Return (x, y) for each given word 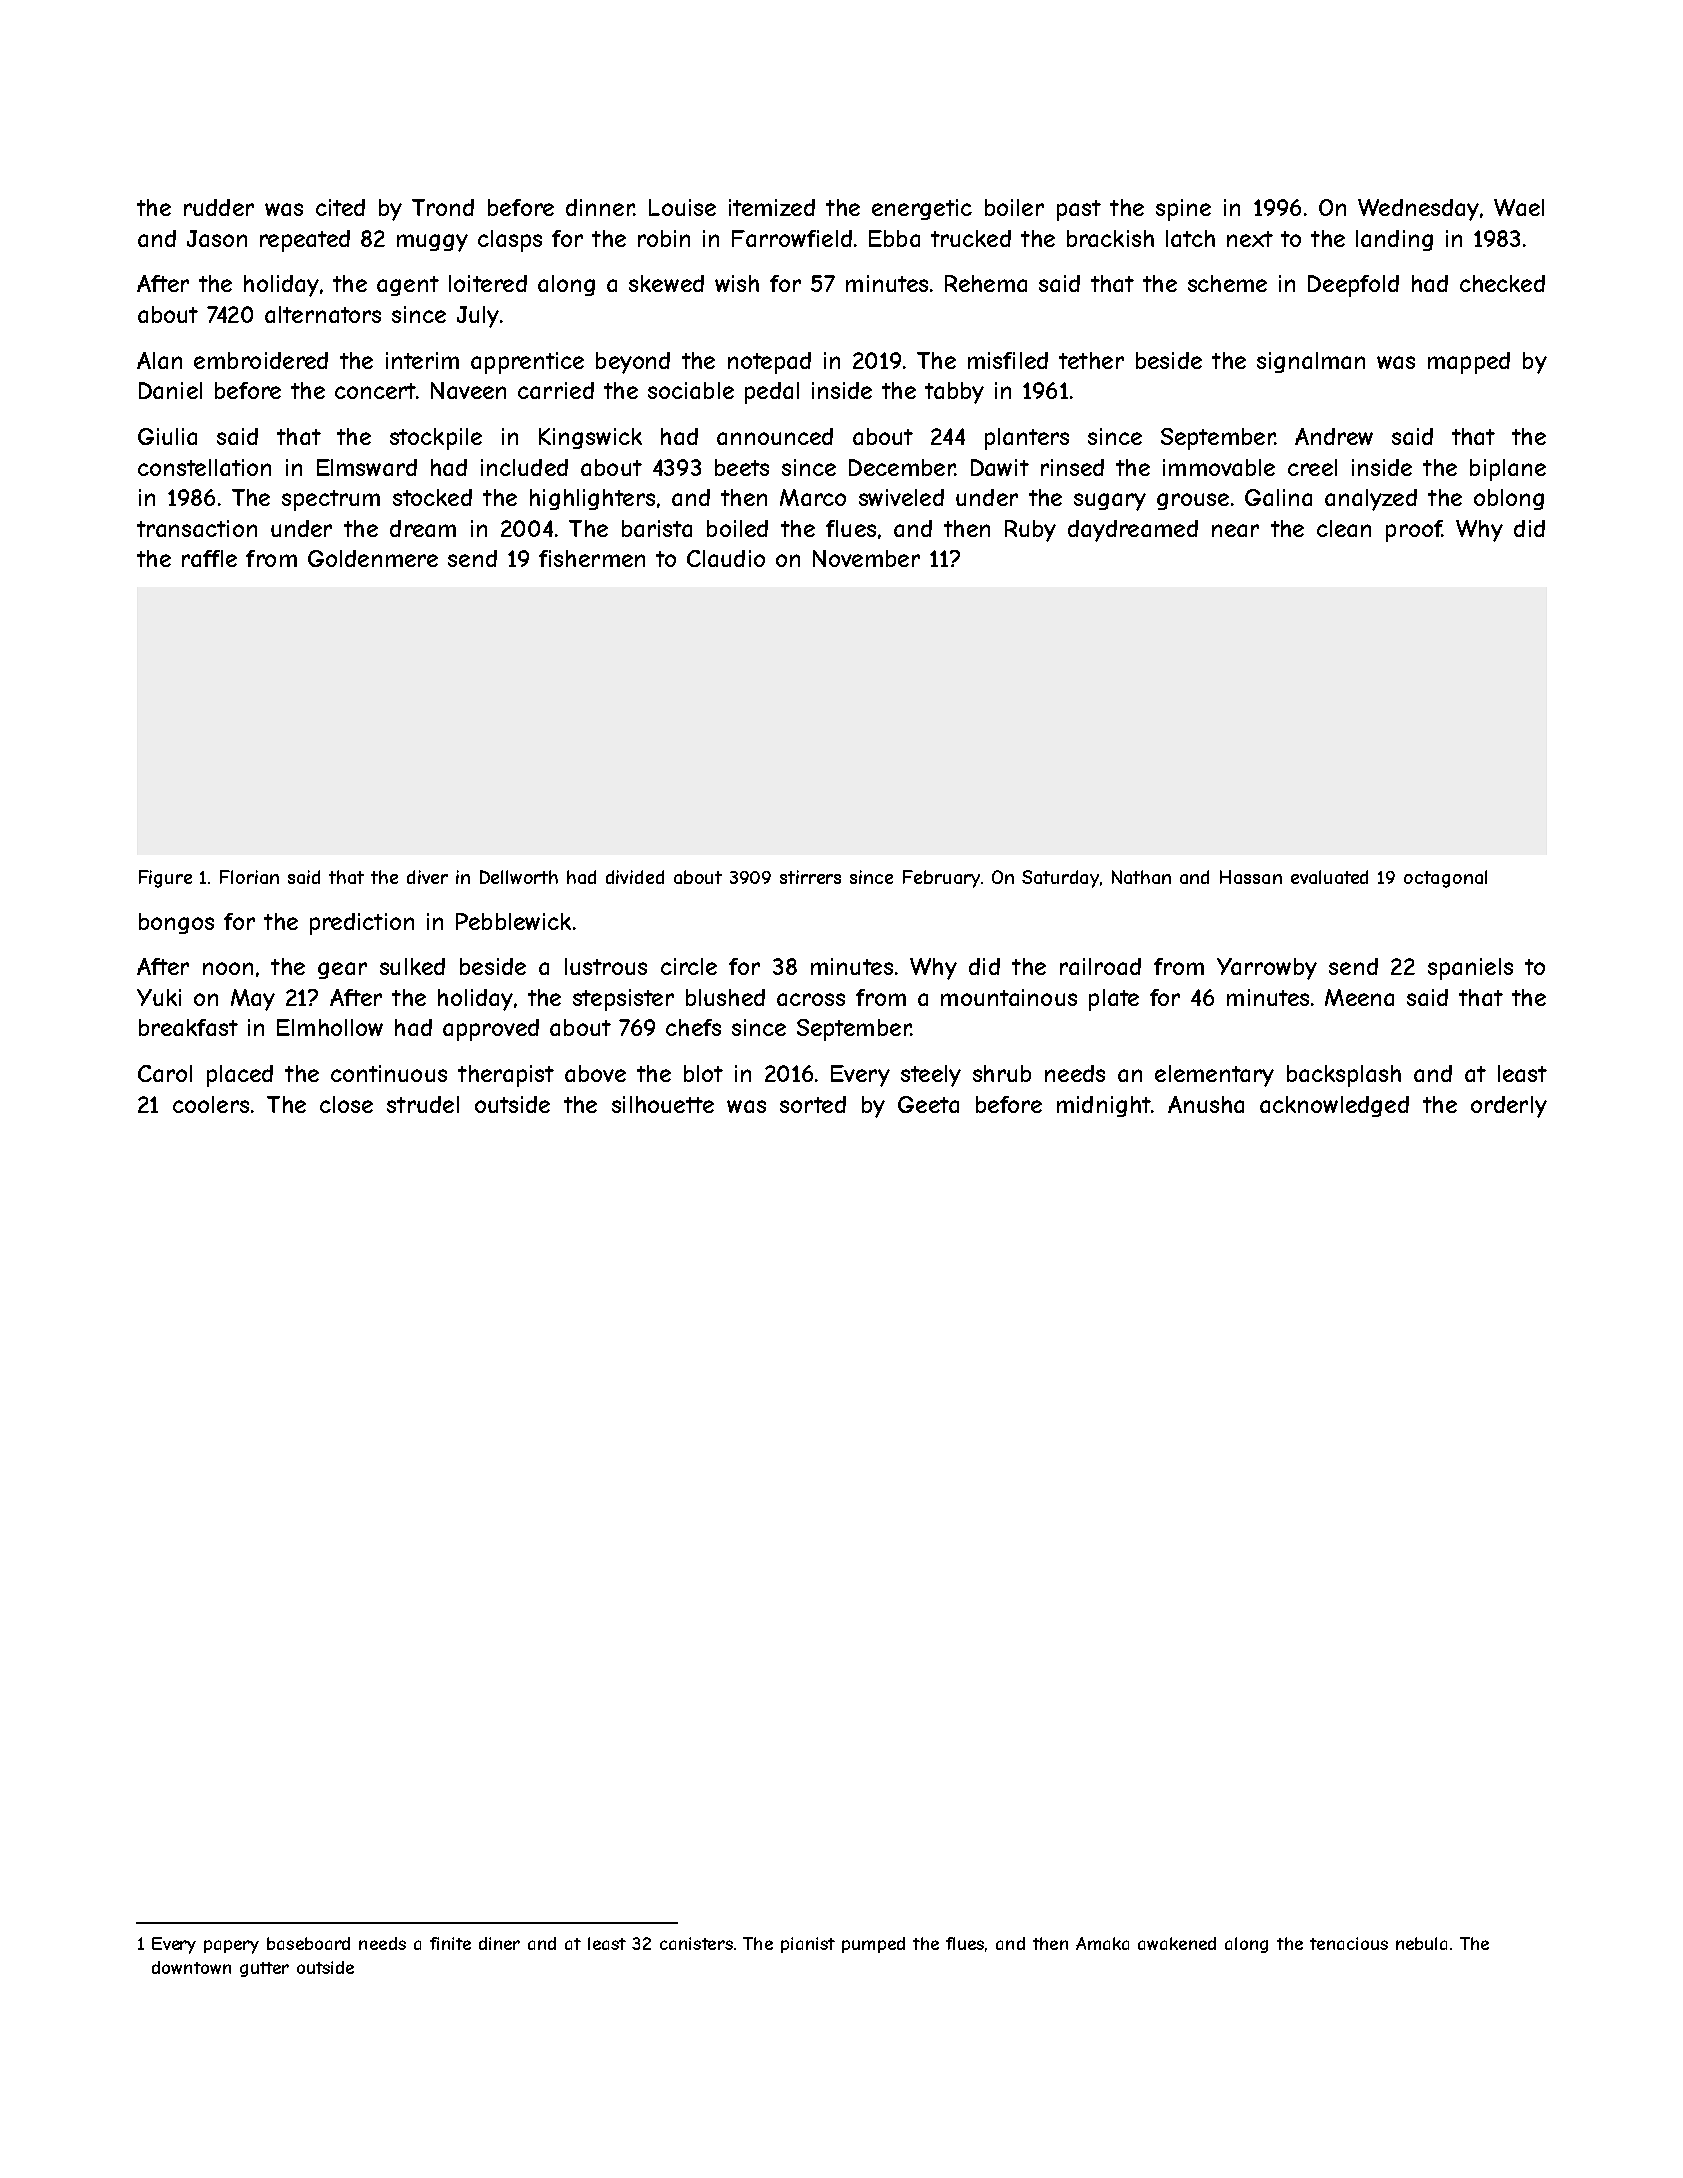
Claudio (726, 558)
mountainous (1009, 997)
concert (376, 391)
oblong (1509, 499)
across (811, 999)
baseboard (308, 1943)
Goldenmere (373, 558)
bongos (176, 923)
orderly (1509, 1107)
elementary (1214, 1076)
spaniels (1470, 969)
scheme (1227, 283)
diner (499, 1943)
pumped (873, 1945)
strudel (423, 1104)
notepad (769, 363)
